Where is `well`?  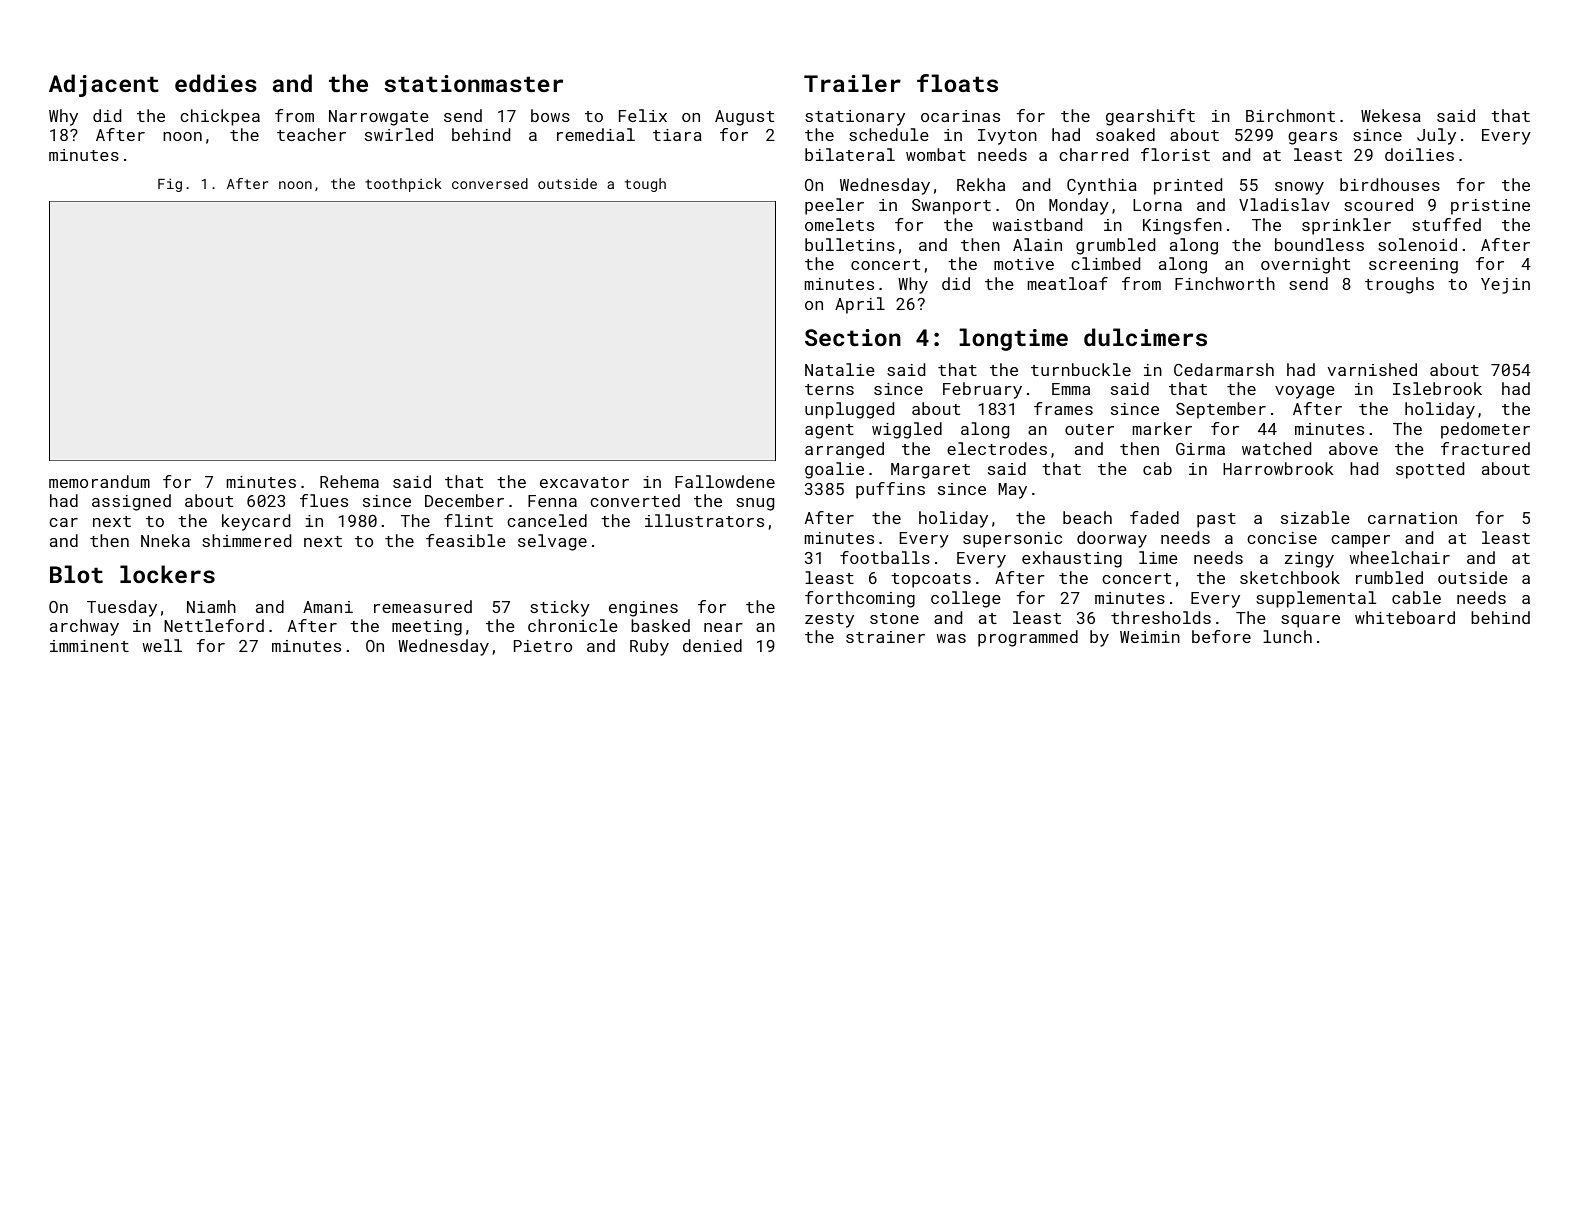
well is located at coordinates (162, 645).
